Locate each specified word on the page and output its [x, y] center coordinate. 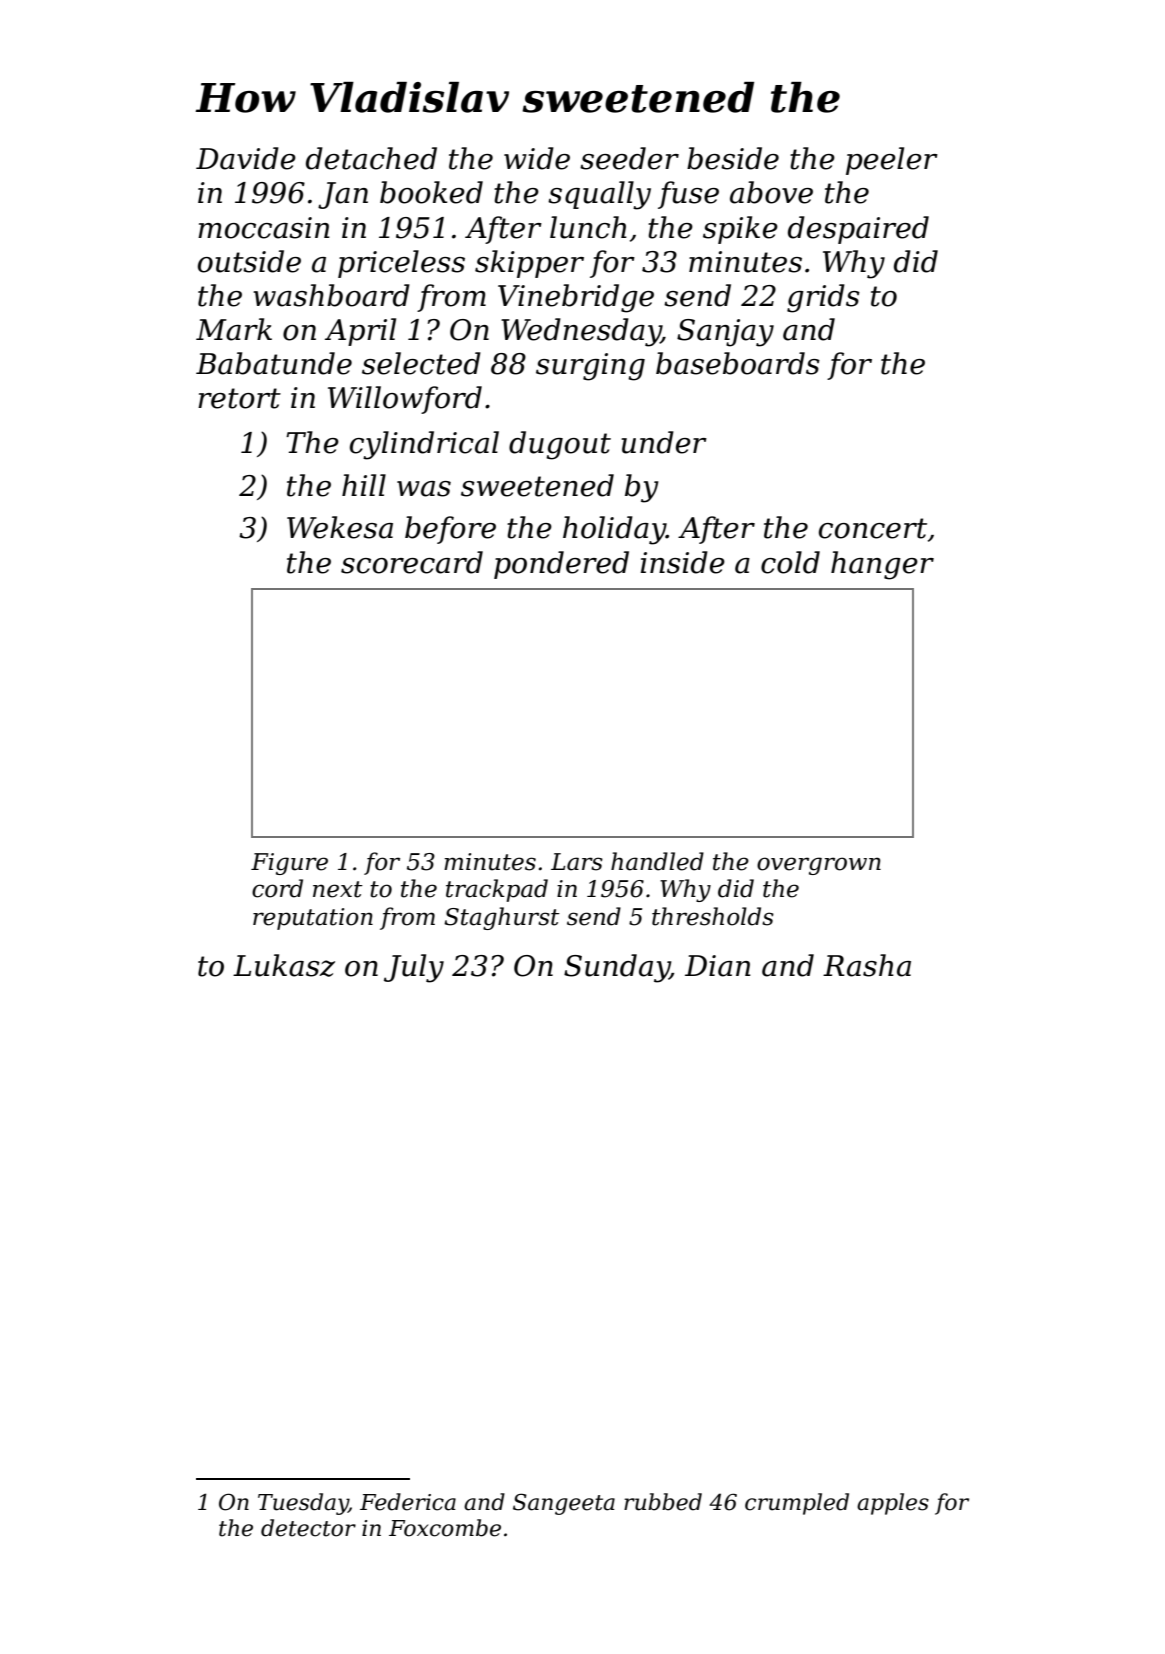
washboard [331, 295]
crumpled [797, 1504]
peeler [892, 161]
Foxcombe [445, 1528]
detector [308, 1528]
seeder [629, 158]
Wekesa [340, 527]
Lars [577, 862]
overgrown [819, 866]
